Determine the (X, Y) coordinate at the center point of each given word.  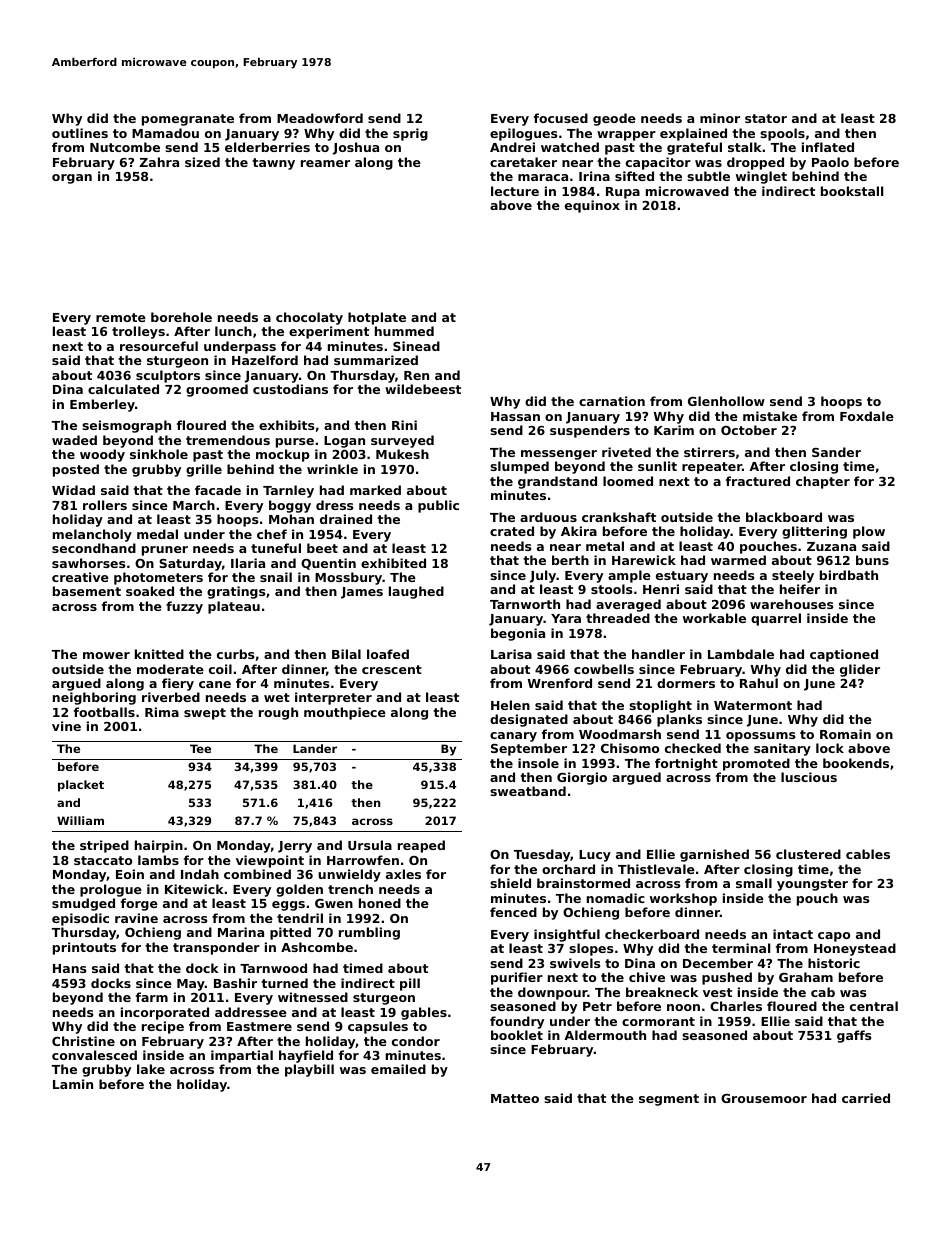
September (529, 749)
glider (860, 670)
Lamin (73, 1084)
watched (570, 147)
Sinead (416, 346)
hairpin (159, 846)
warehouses (791, 604)
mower (106, 655)
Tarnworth (525, 604)
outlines (80, 133)
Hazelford (265, 360)
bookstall (852, 191)
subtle (708, 176)
